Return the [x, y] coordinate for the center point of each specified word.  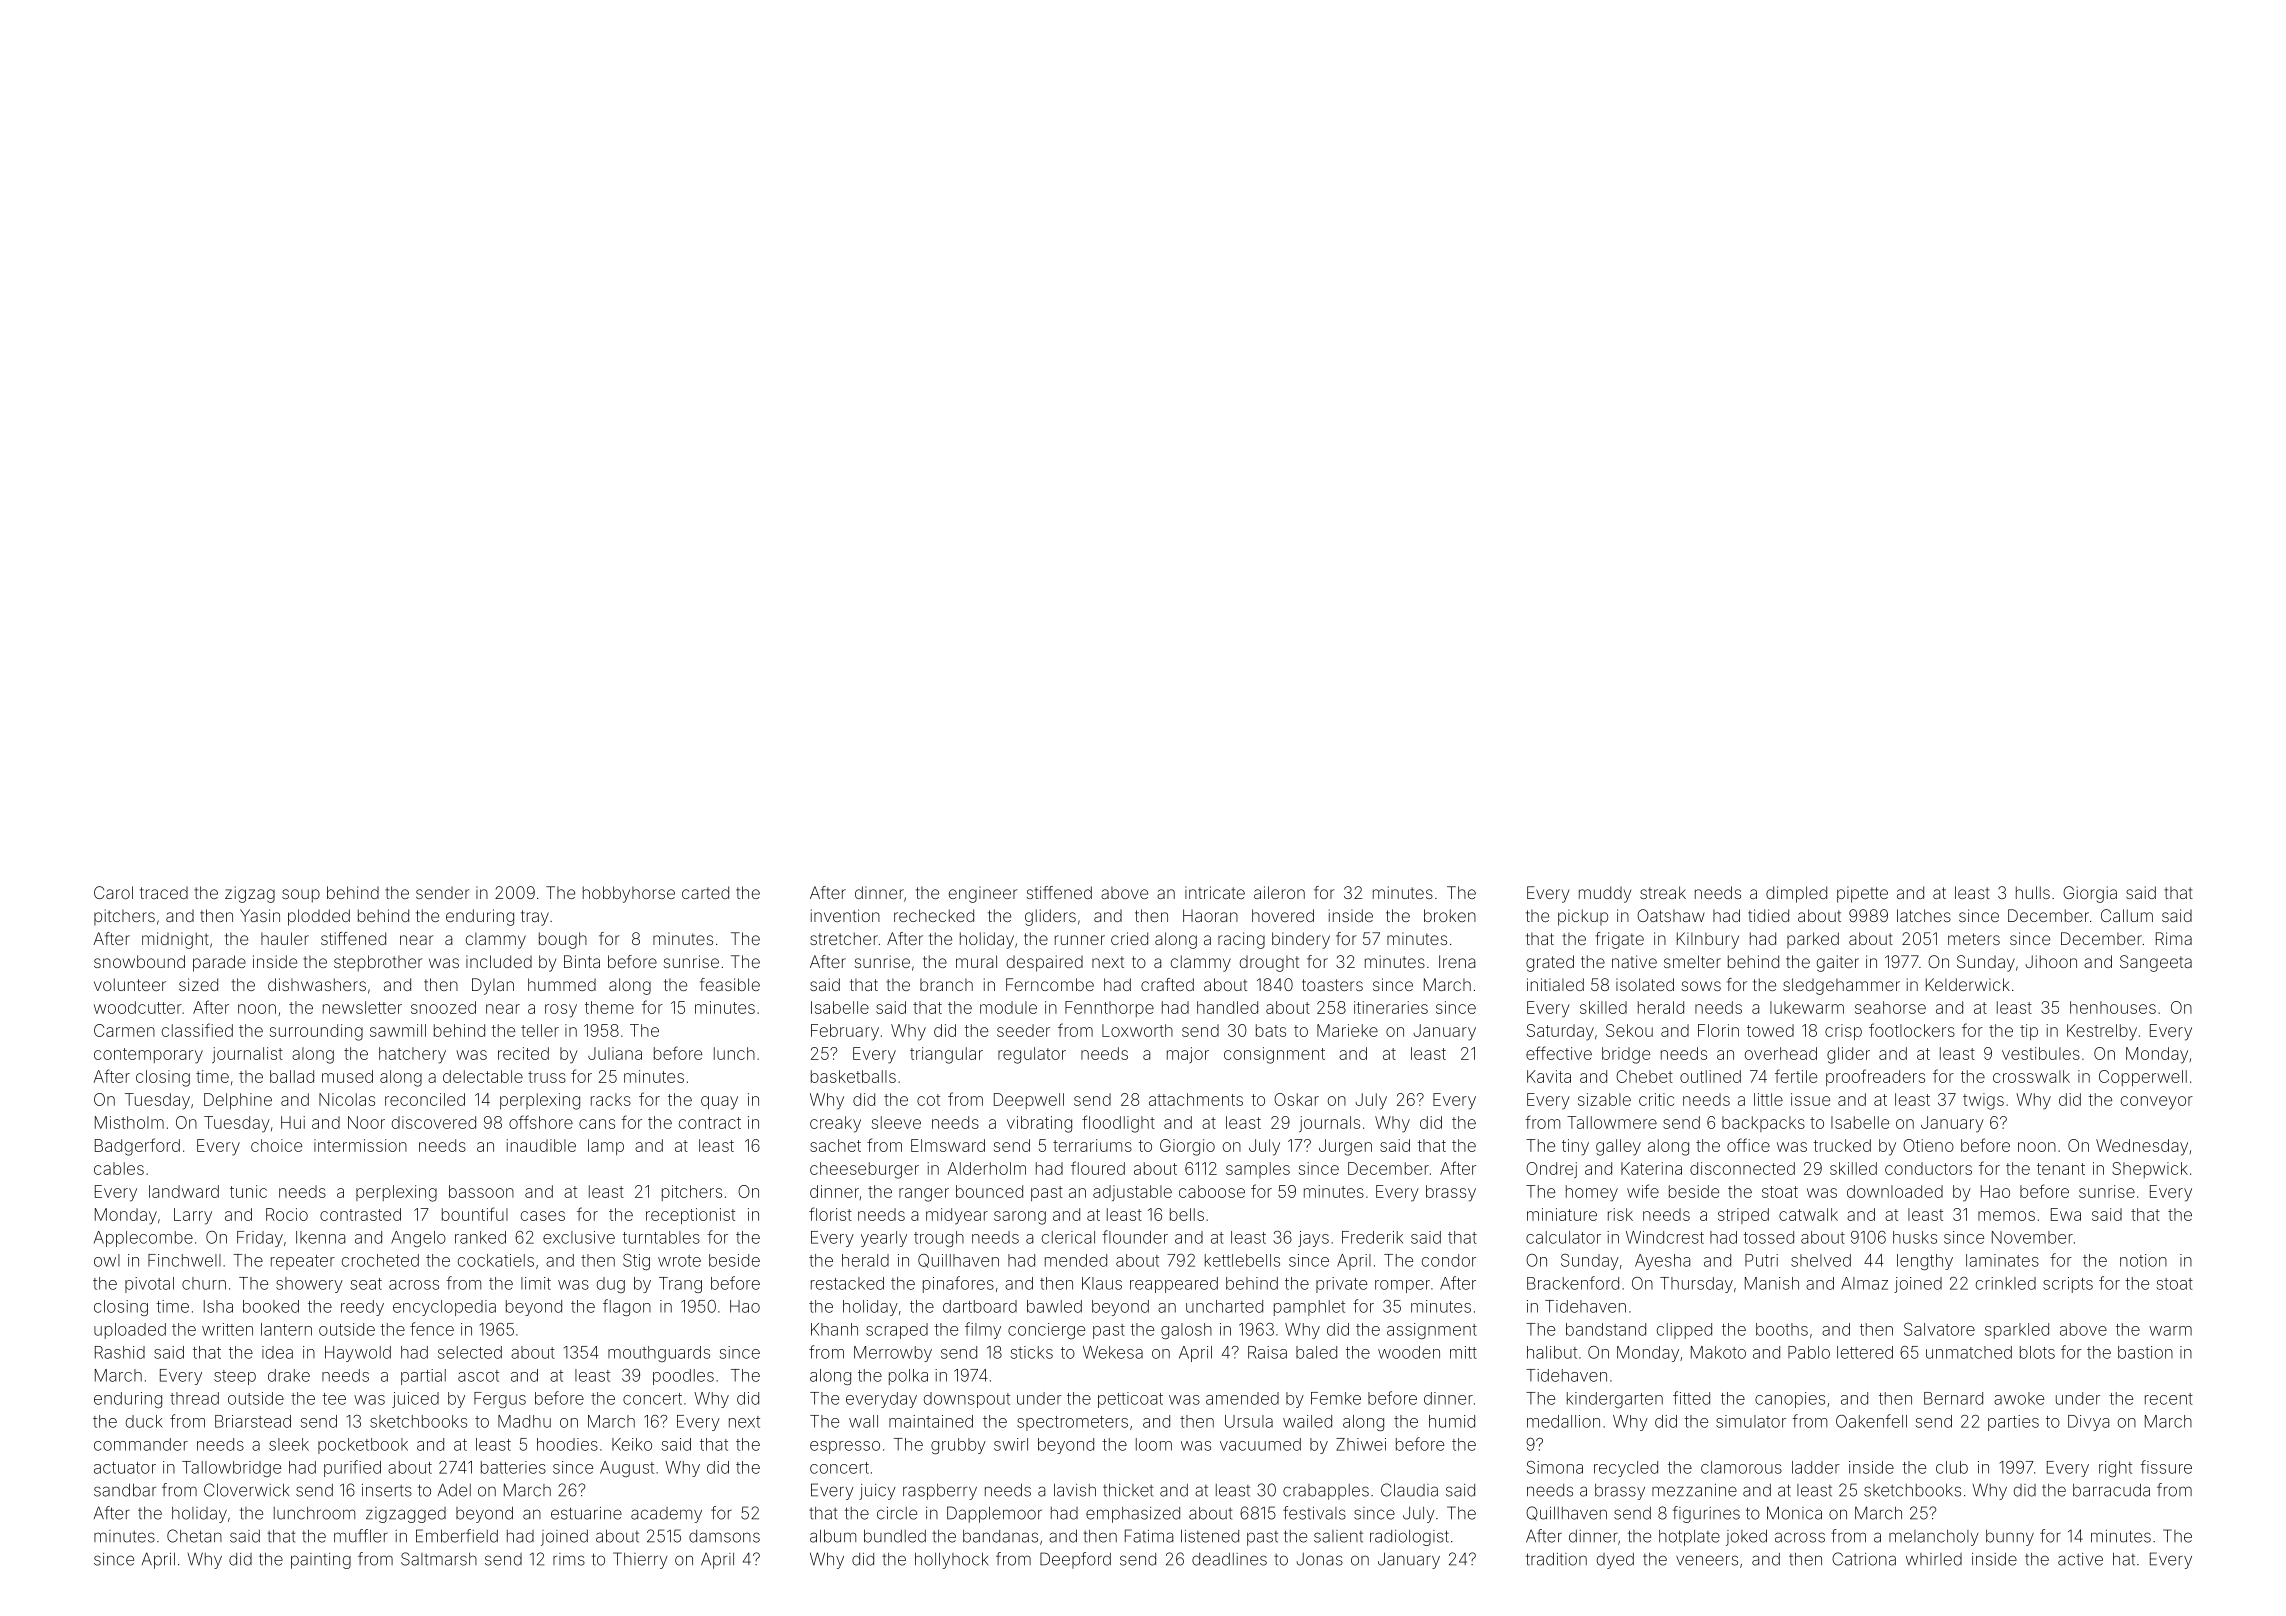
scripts [2068, 1285]
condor [1449, 1260]
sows [1701, 986]
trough [939, 1239]
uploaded [130, 1331]
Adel [454, 1490]
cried [1129, 938]
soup [301, 896]
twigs [1983, 1101]
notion [2143, 1260]
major [1188, 1055]
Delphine [238, 1101]
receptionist [690, 1216]
